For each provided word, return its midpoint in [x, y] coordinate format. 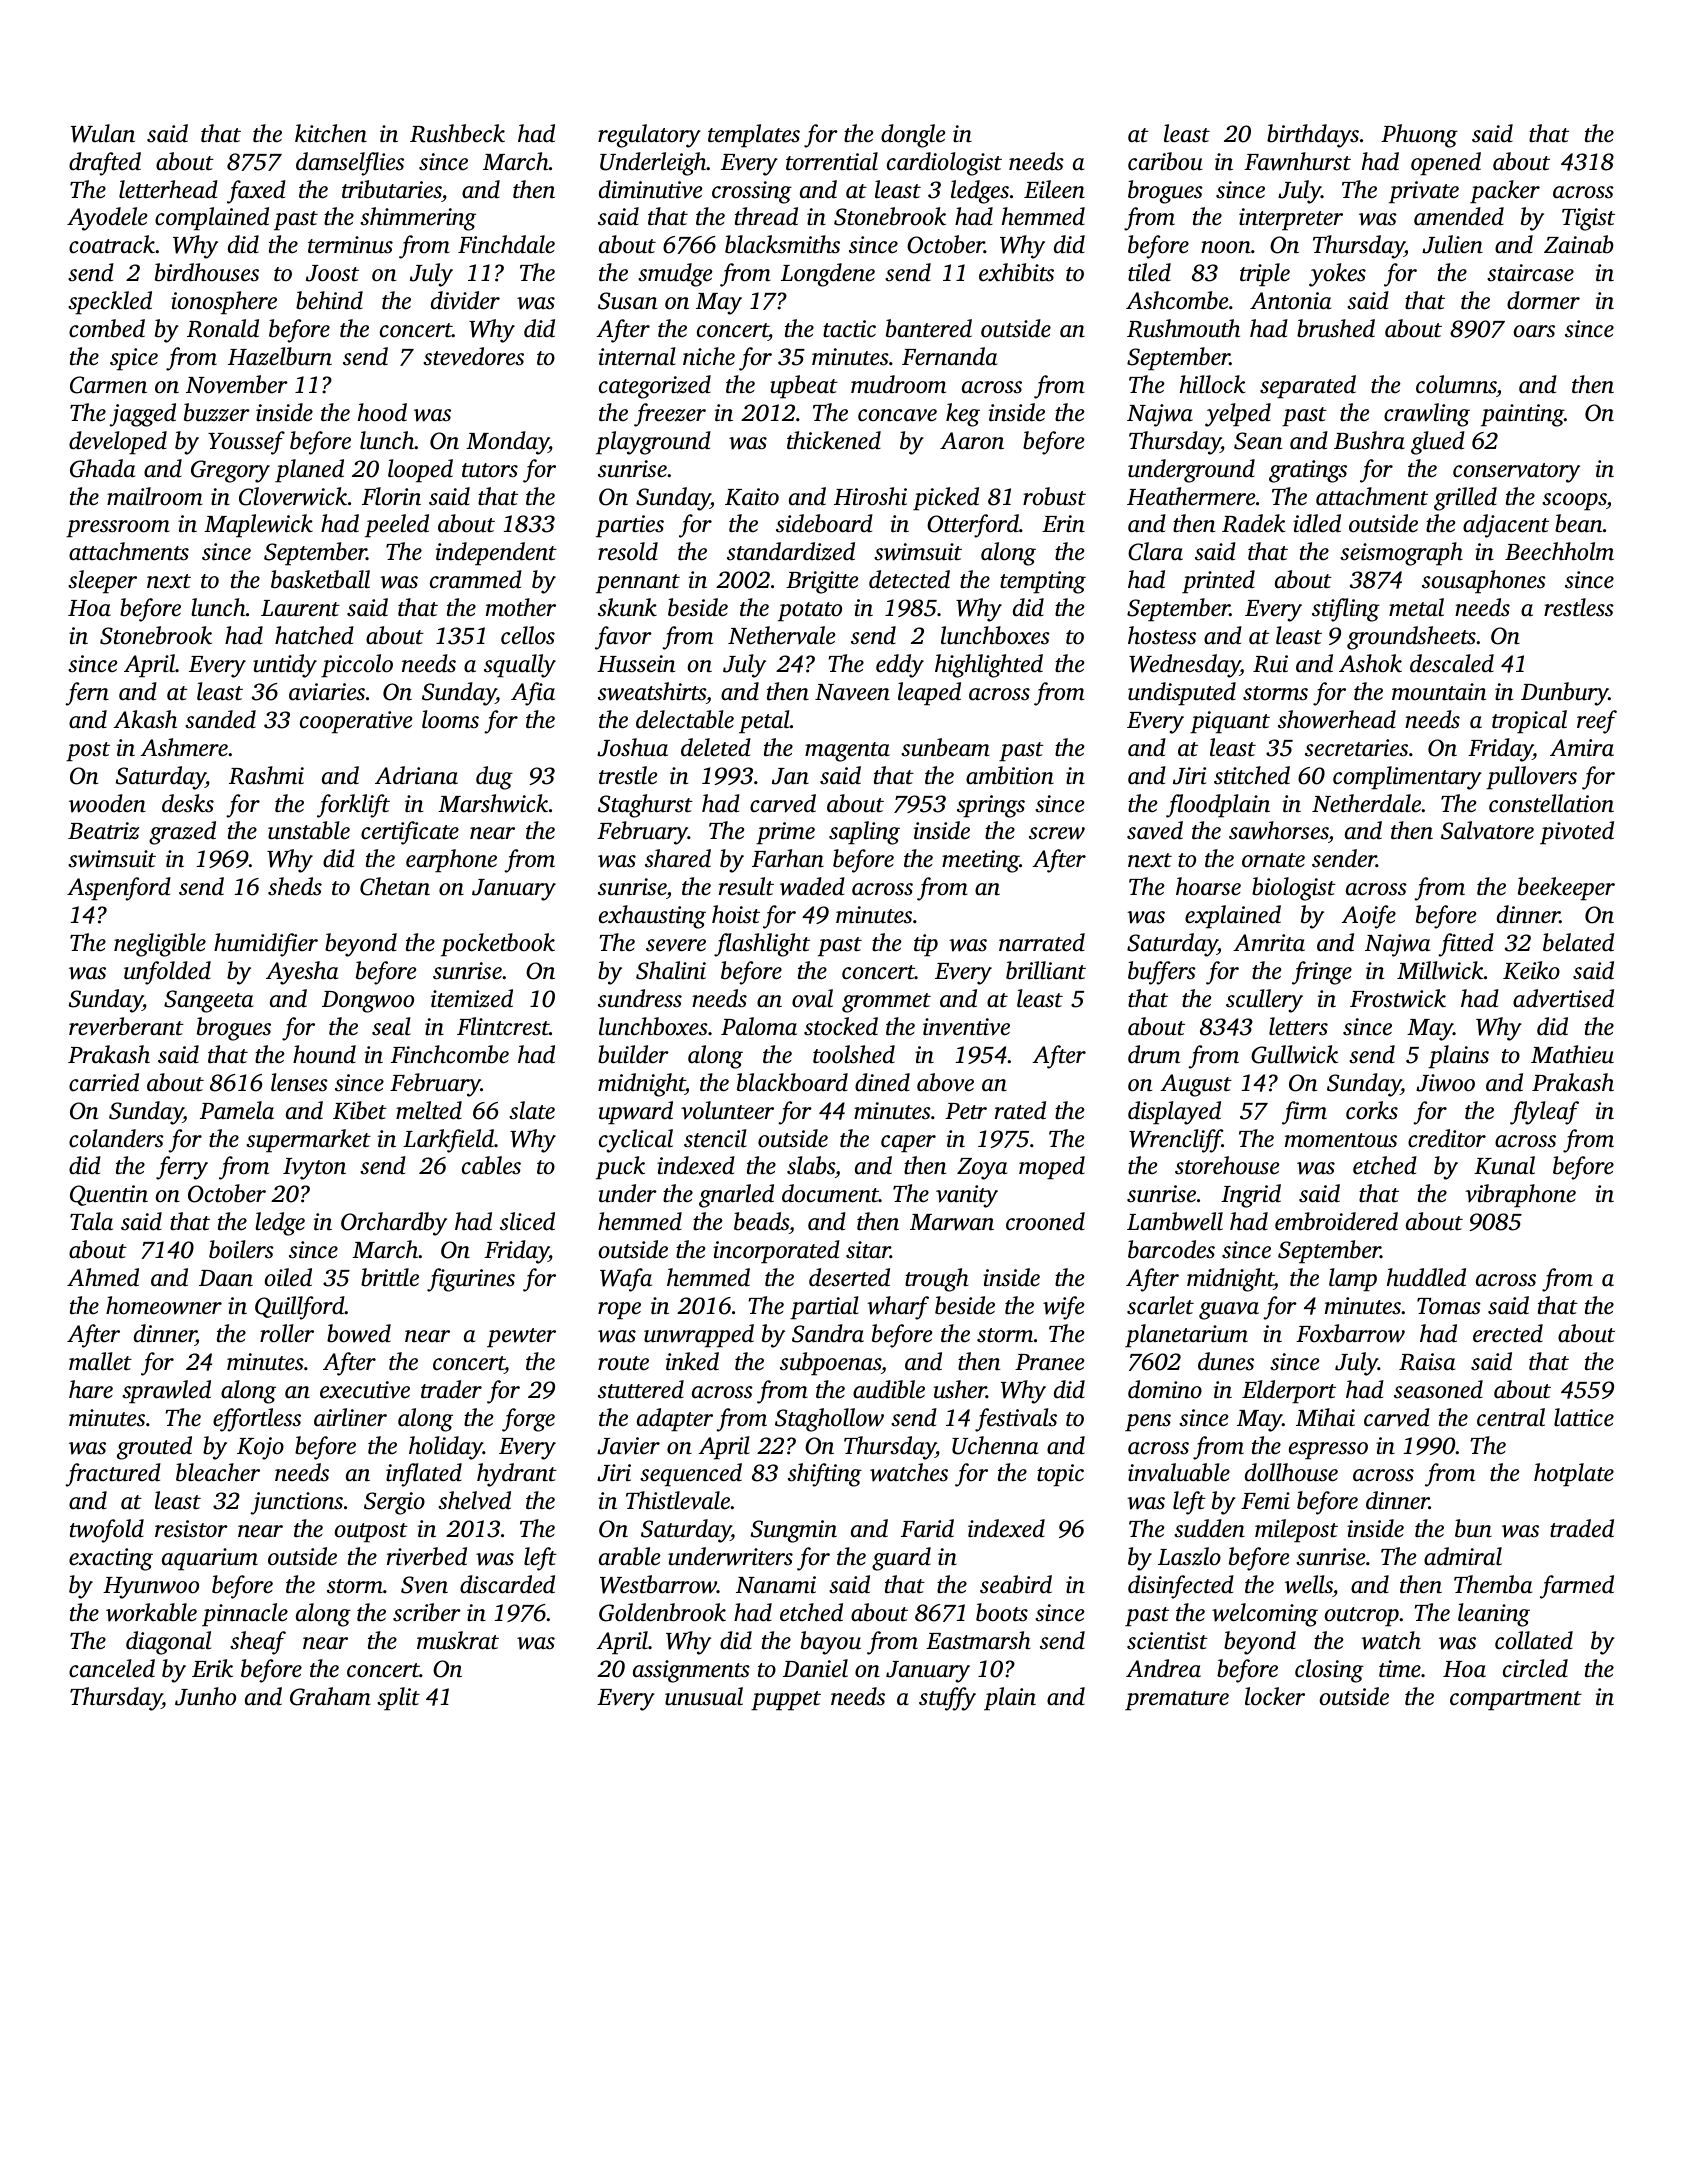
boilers [241, 1249]
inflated [424, 1475]
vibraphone [1520, 1196]
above [945, 1082]
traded [1582, 1528]
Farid [927, 1528]
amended [1459, 216]
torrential [832, 161]
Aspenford [119, 889]
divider [465, 300]
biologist [1294, 889]
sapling [864, 833]
